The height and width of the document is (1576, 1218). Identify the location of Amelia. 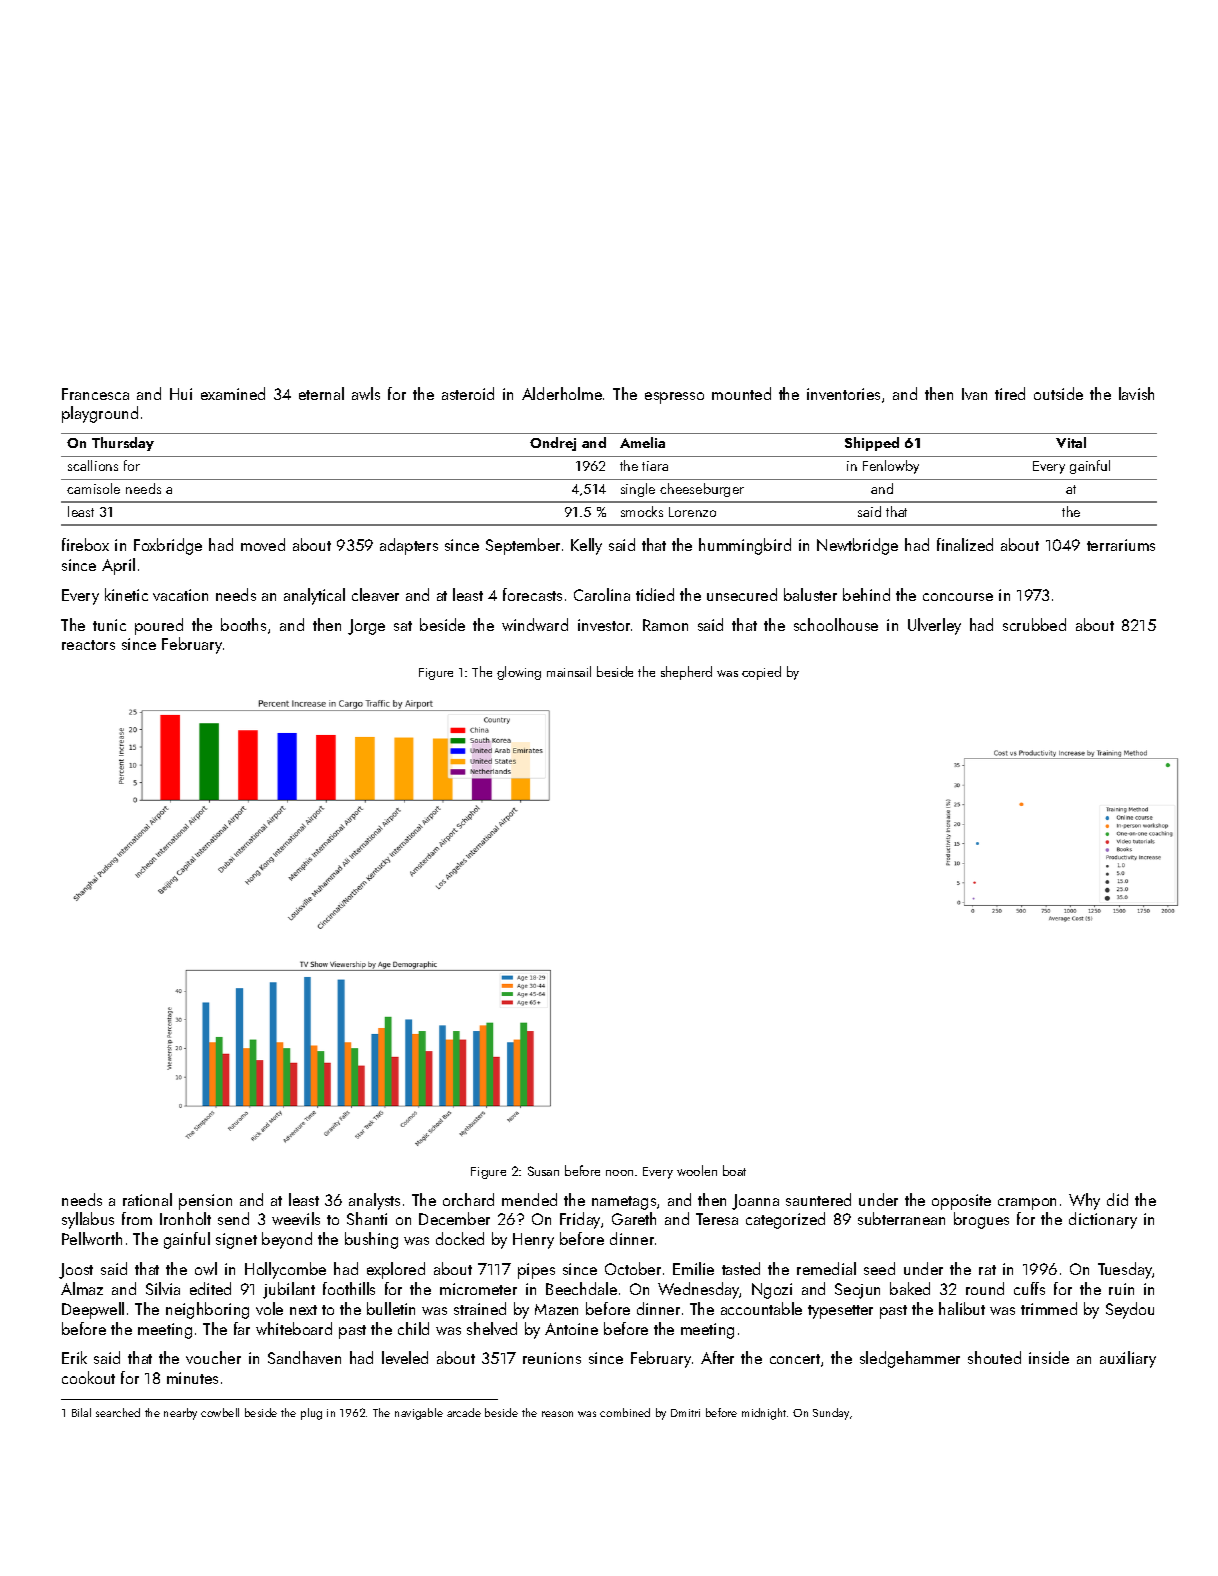
(642, 442).
